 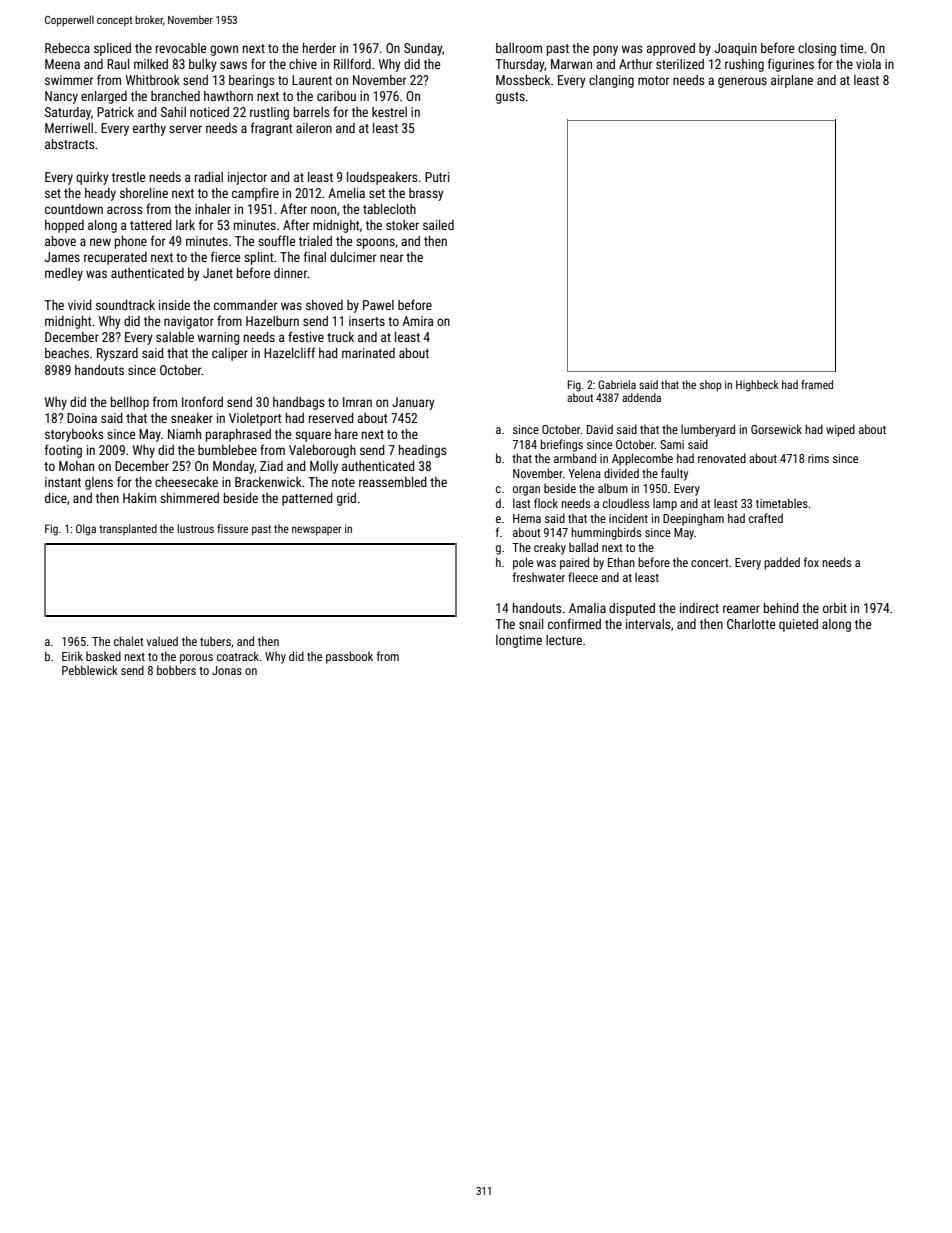 I want to click on last, so click(x=522, y=503).
